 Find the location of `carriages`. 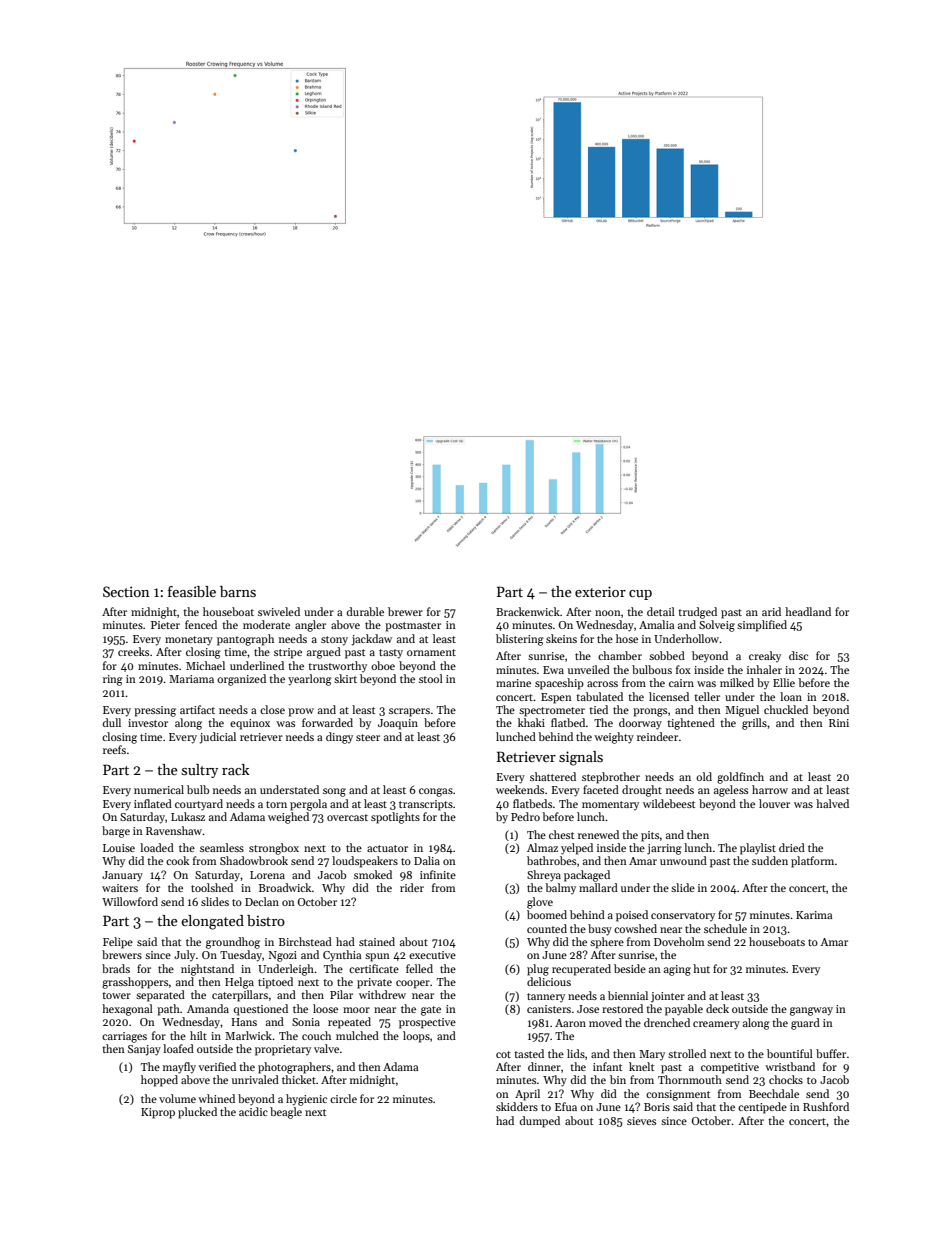

carriages is located at coordinates (124, 1037).
